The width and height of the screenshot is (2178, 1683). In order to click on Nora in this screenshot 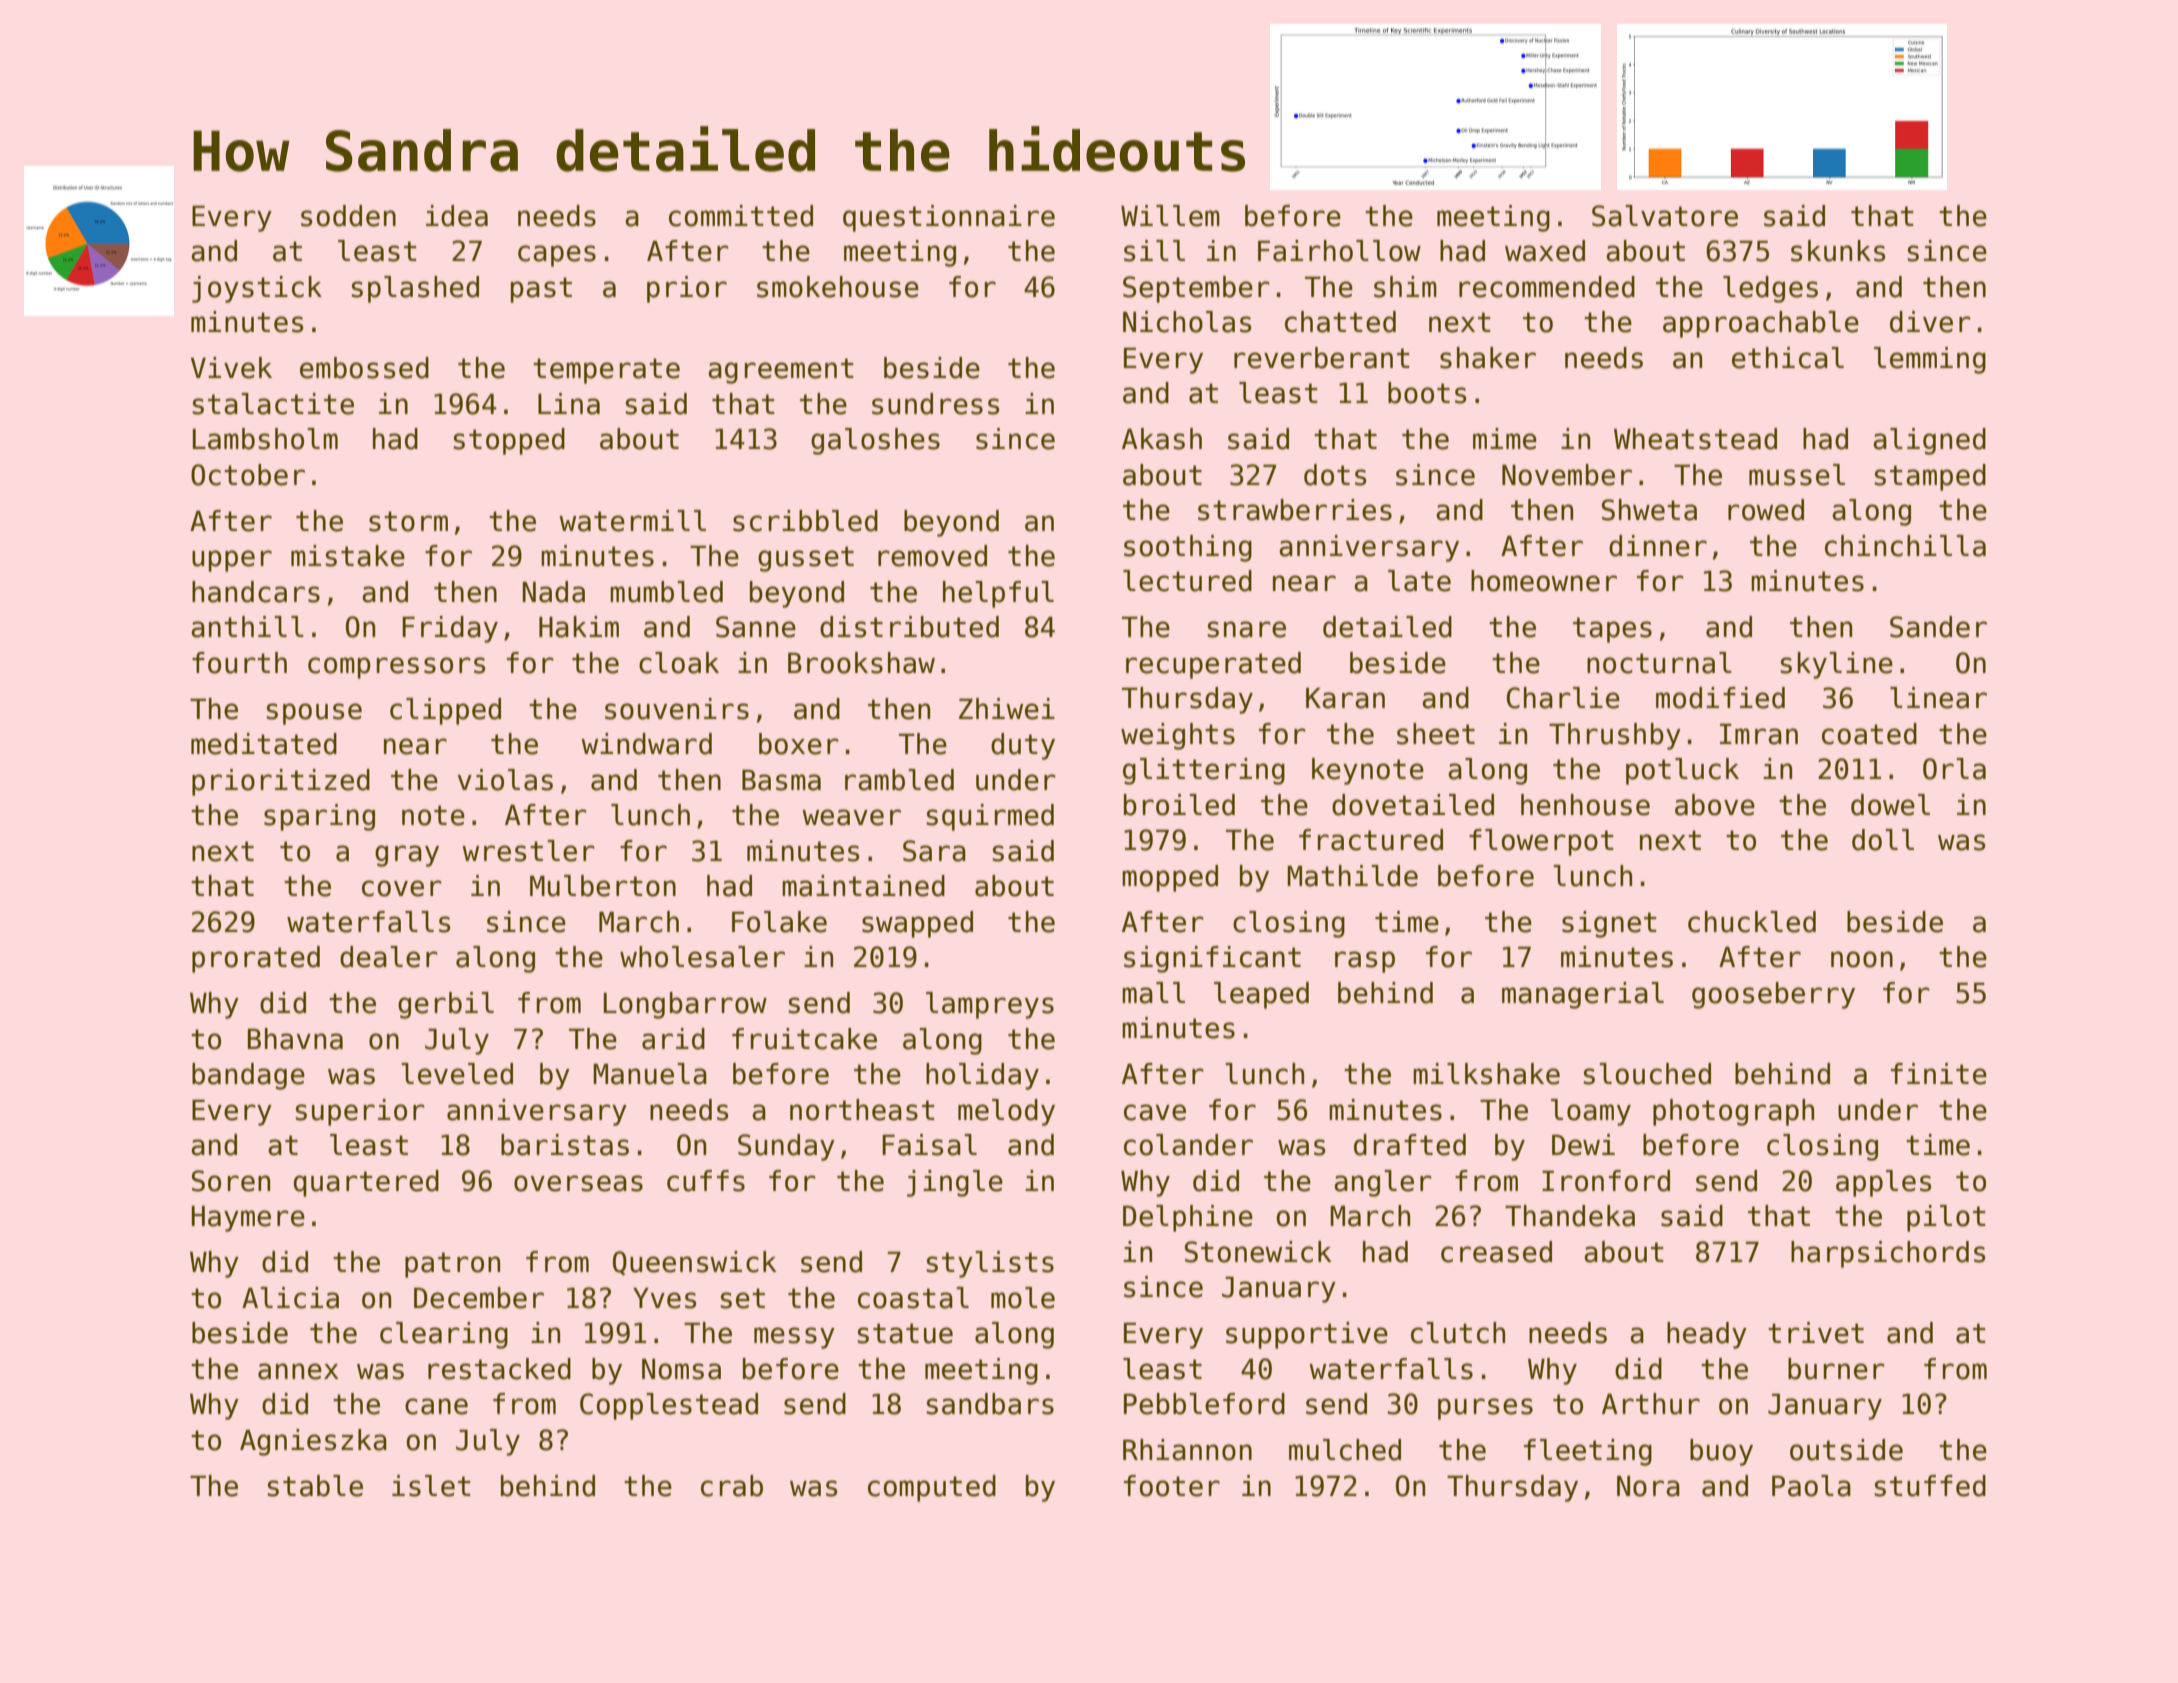, I will do `click(1648, 1486)`.
